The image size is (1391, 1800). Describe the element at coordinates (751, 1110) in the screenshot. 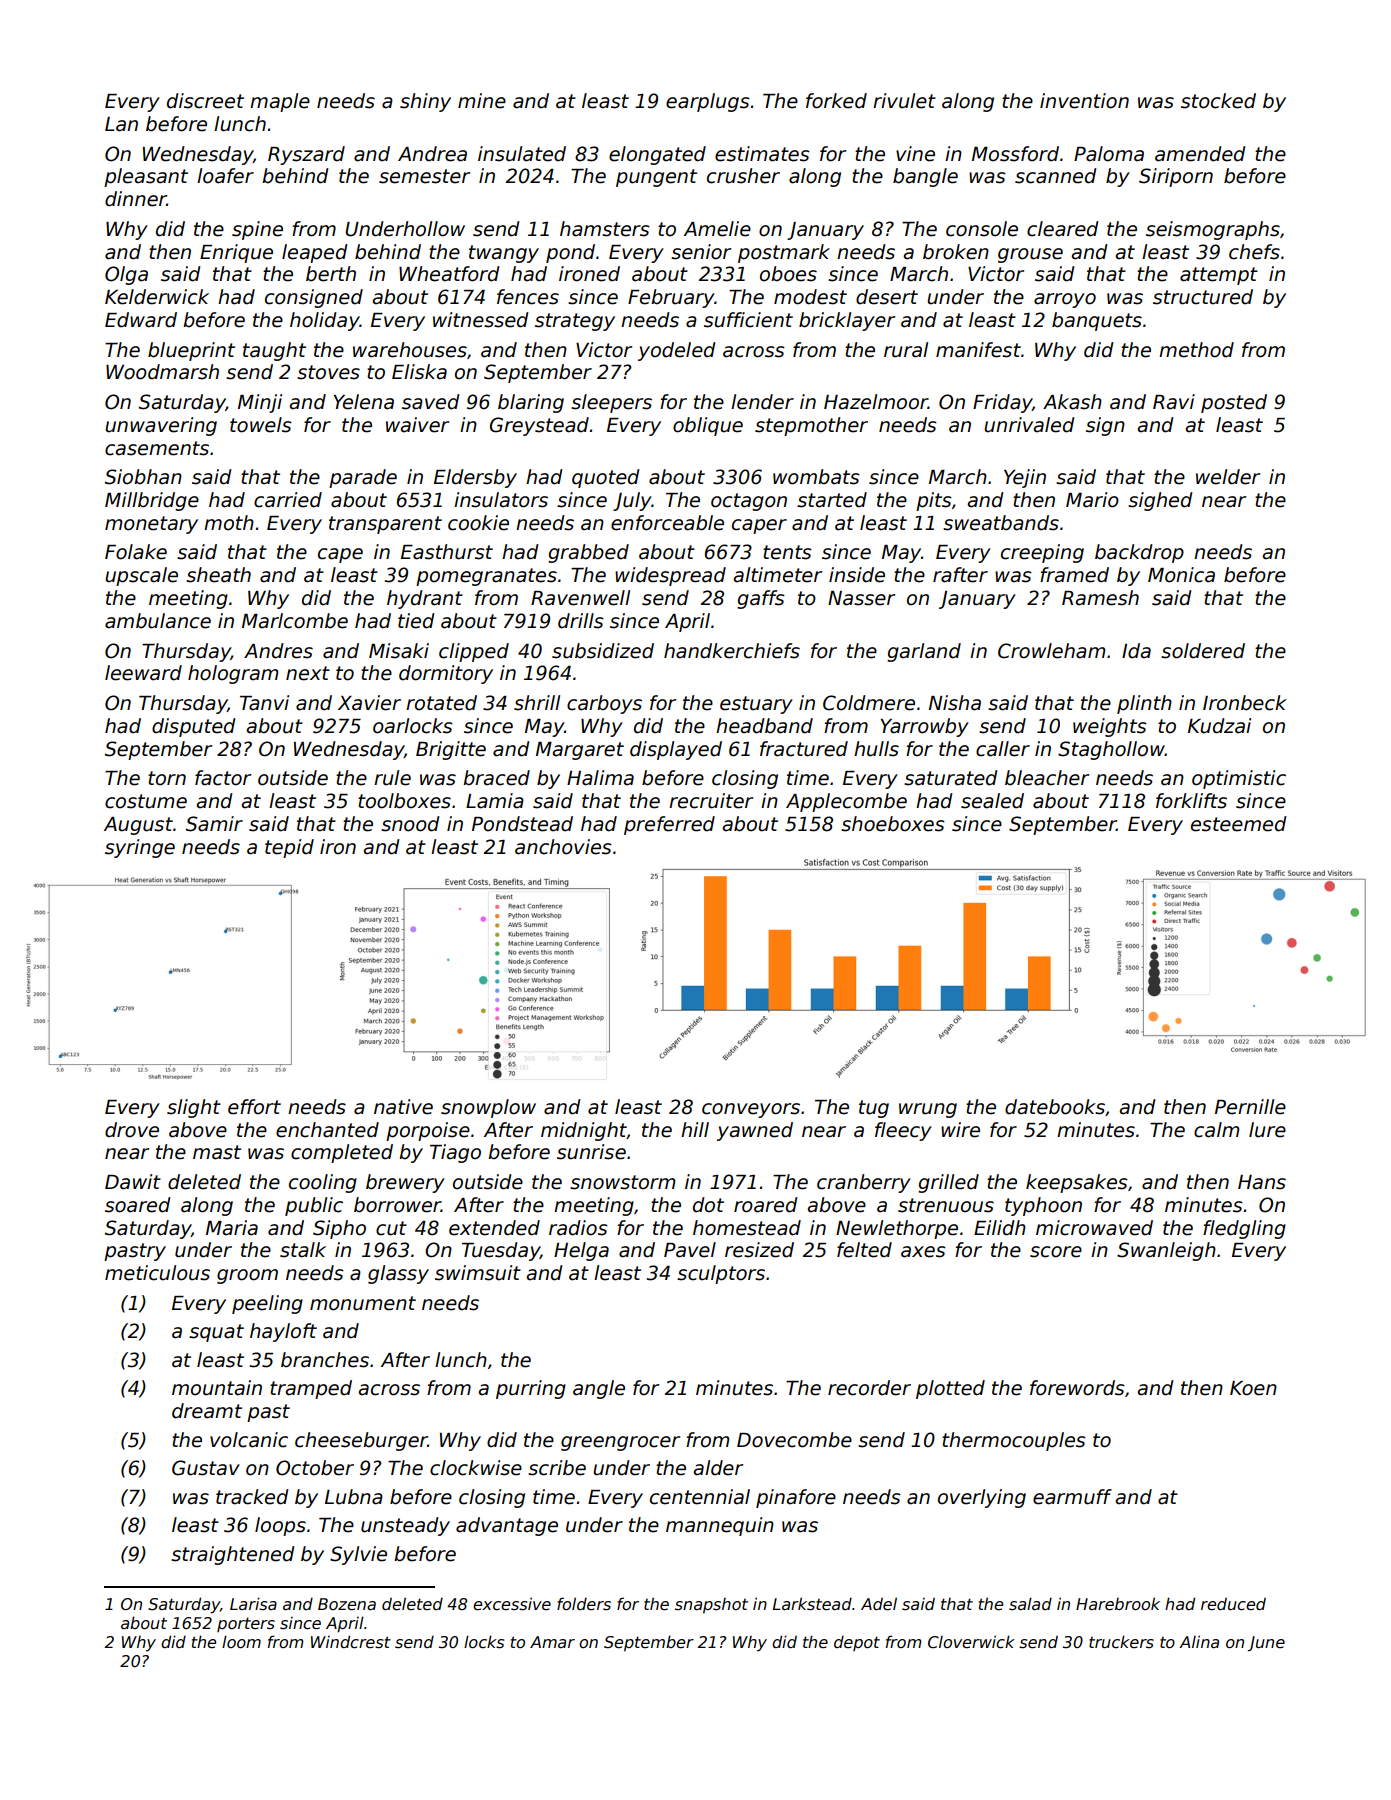

I see `conveyors` at that location.
